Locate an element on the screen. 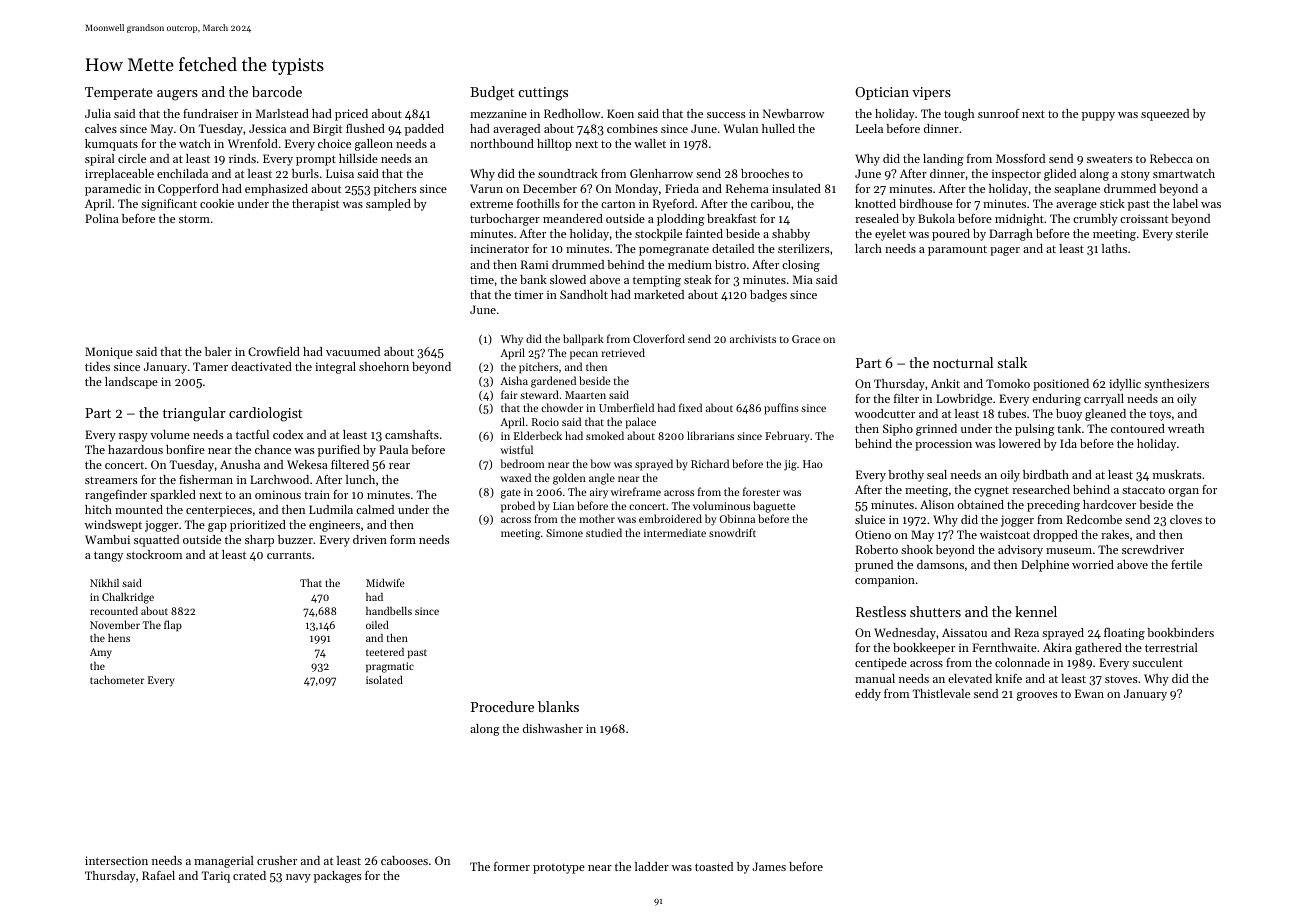 The width and height of the screenshot is (1308, 924). birdbath is located at coordinates (1046, 474).
